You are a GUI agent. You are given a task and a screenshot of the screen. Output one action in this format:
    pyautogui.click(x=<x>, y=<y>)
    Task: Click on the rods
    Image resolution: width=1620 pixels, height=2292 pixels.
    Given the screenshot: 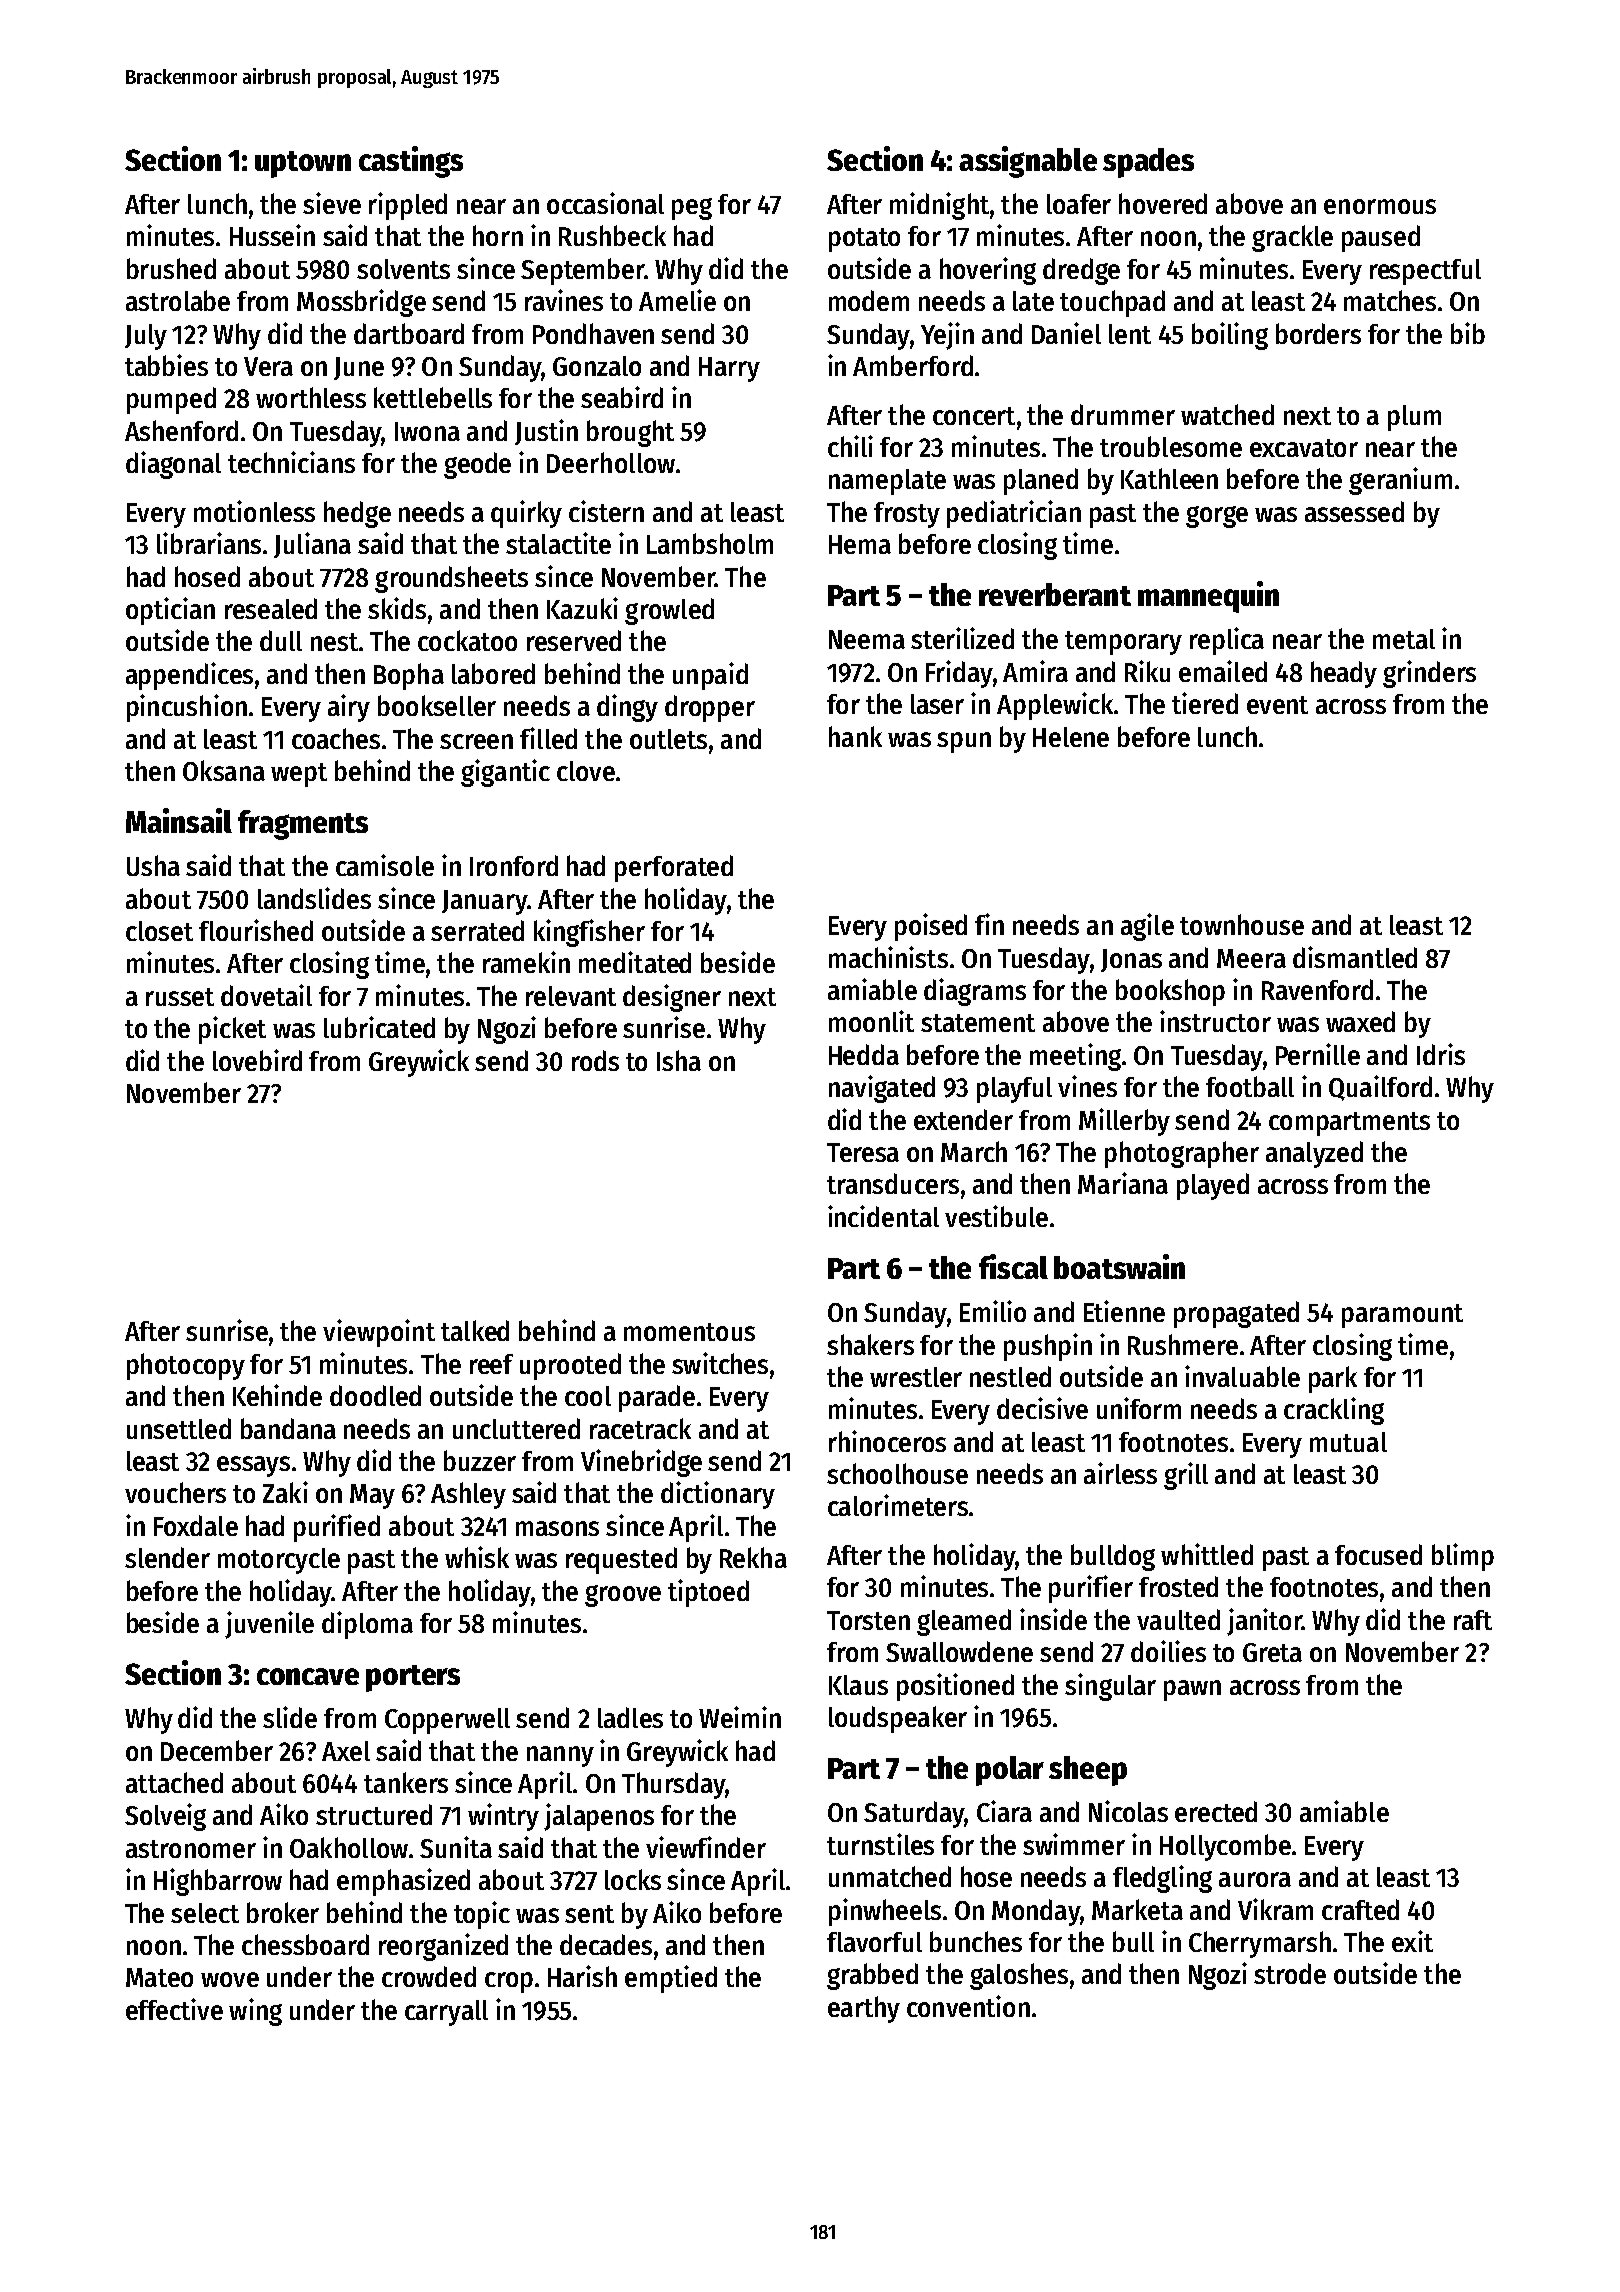 What is the action you would take?
    pyautogui.click(x=595, y=1060)
